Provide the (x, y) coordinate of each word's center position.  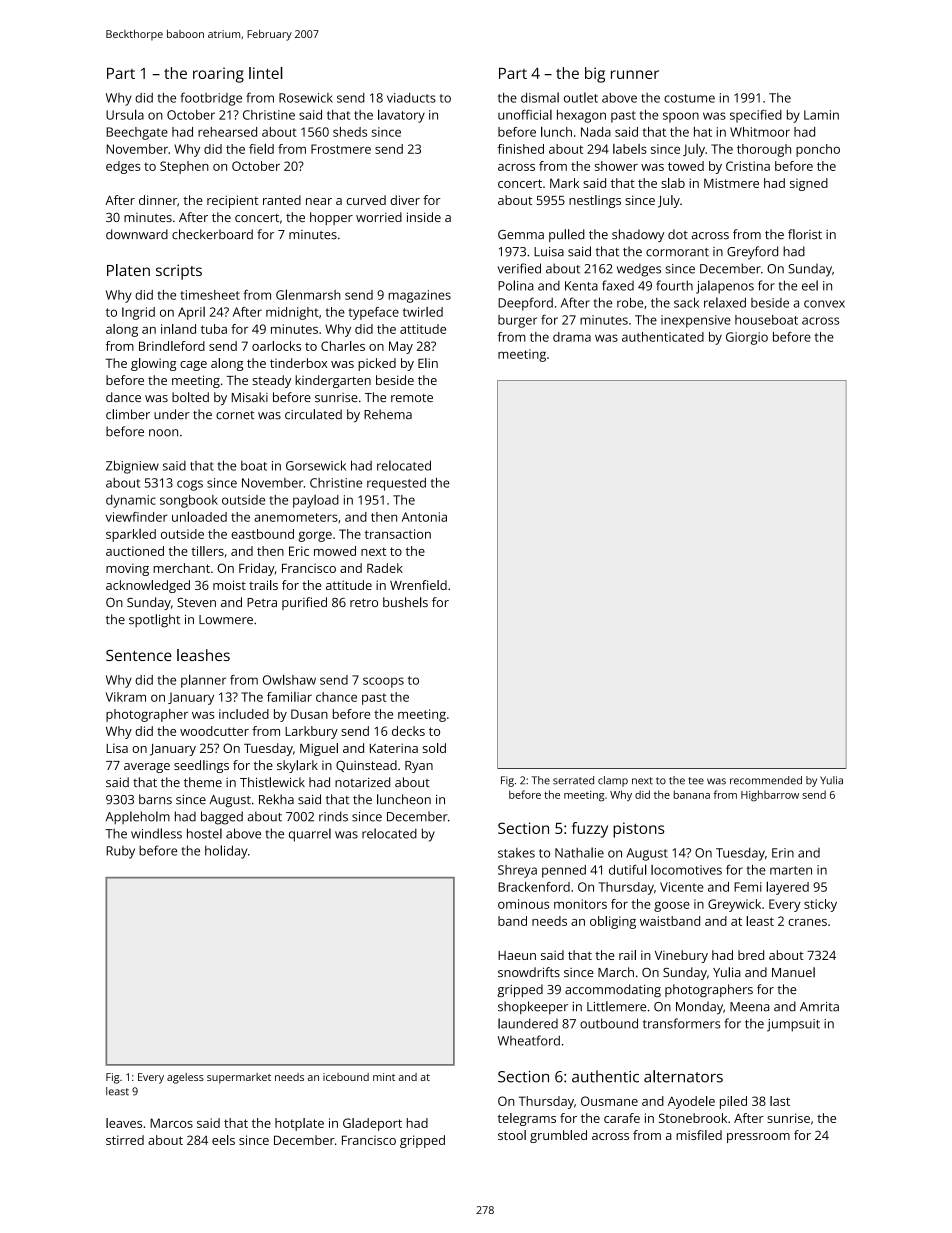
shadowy (638, 235)
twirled (423, 312)
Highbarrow (770, 796)
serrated (573, 780)
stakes (516, 853)
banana (691, 794)
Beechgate (137, 133)
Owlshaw (289, 679)
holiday (226, 852)
